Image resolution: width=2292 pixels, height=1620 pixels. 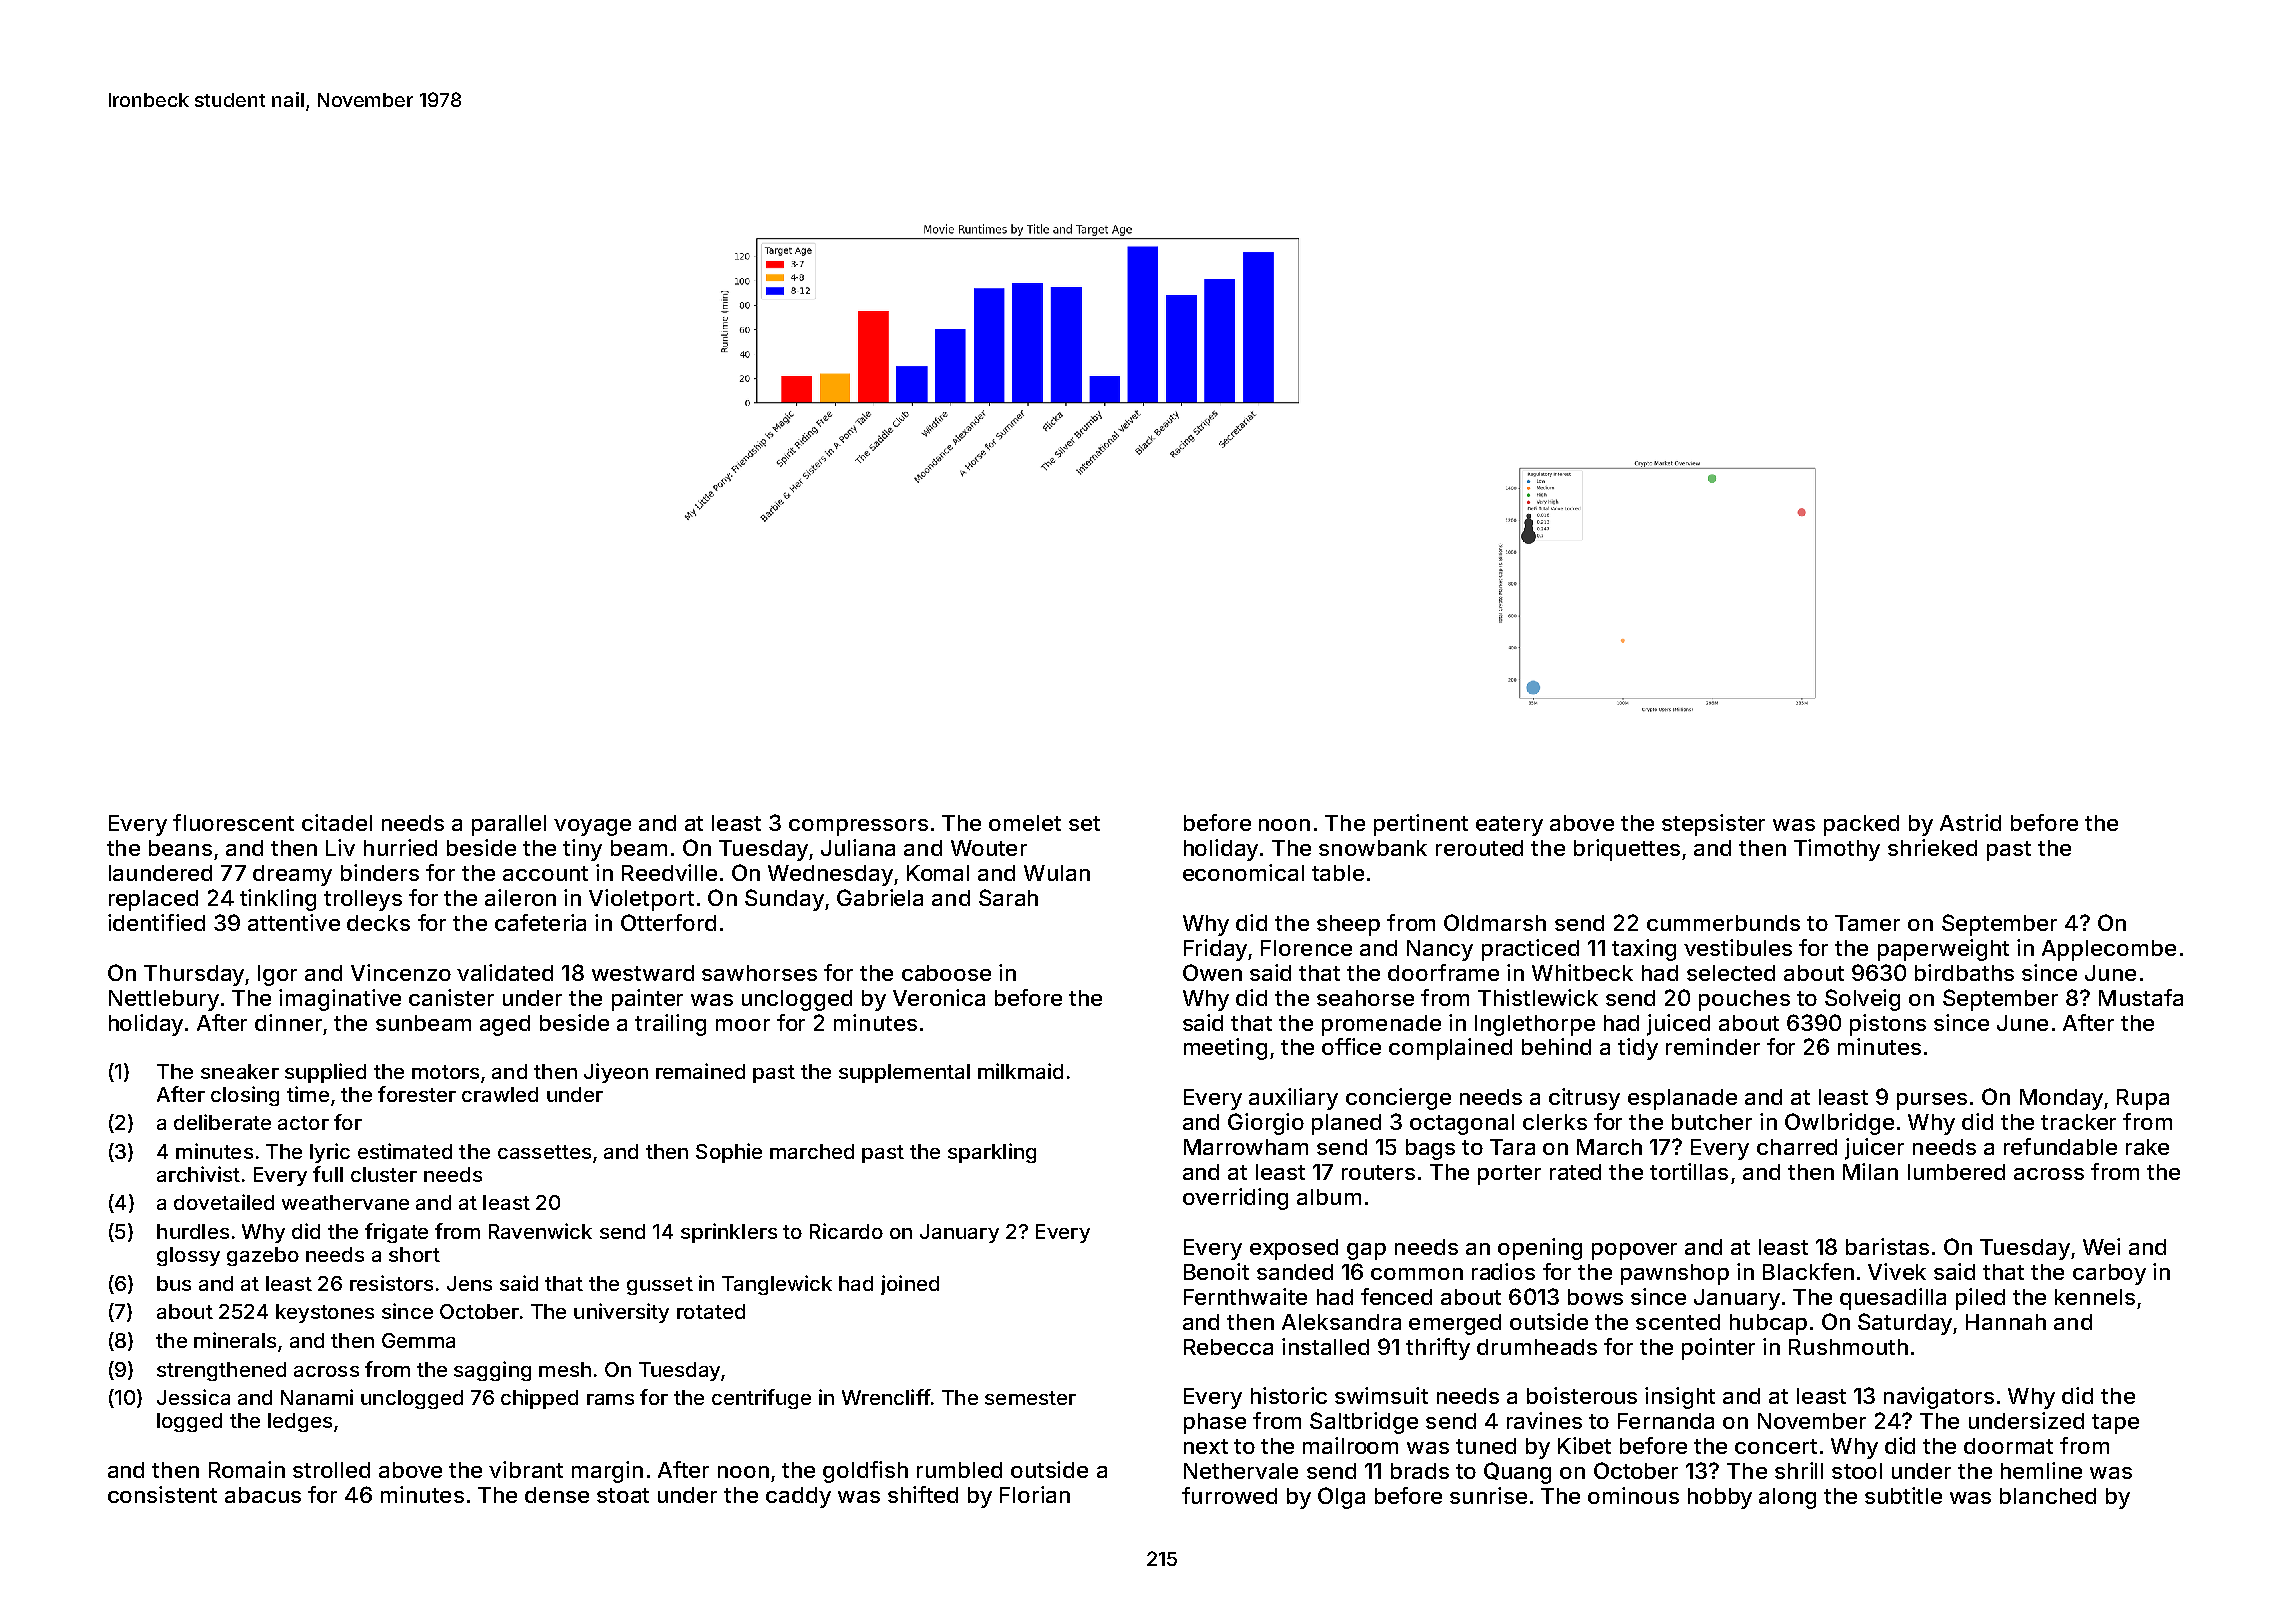 What do you see at coordinates (1888, 1025) in the page?
I see `pistons` at bounding box center [1888, 1025].
